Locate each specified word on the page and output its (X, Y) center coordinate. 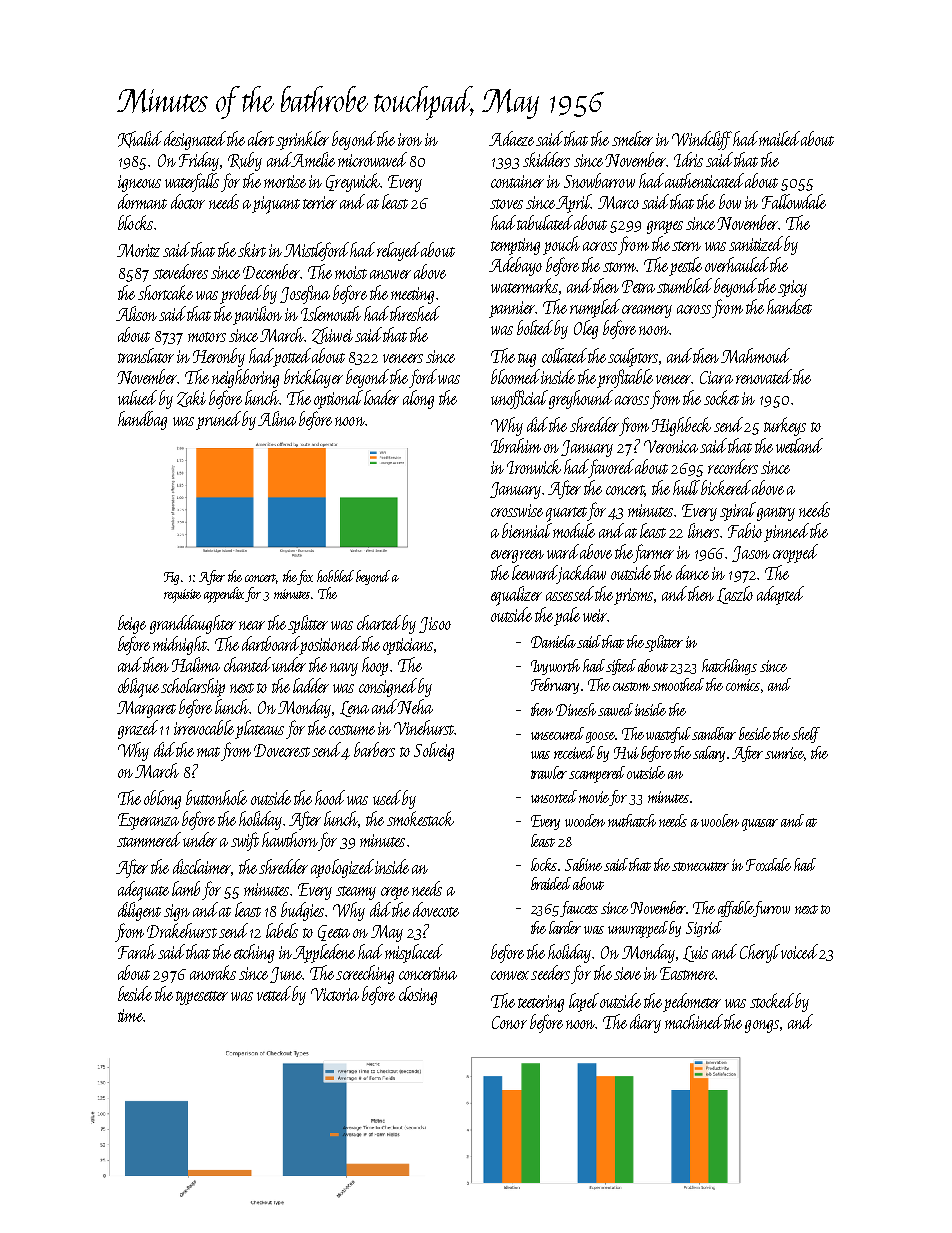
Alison (136, 313)
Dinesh (576, 709)
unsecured (557, 733)
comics (743, 685)
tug (527, 360)
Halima (196, 664)
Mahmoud (755, 355)
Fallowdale (794, 201)
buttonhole (216, 797)
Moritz (138, 250)
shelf (806, 735)
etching (254, 953)
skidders (546, 159)
